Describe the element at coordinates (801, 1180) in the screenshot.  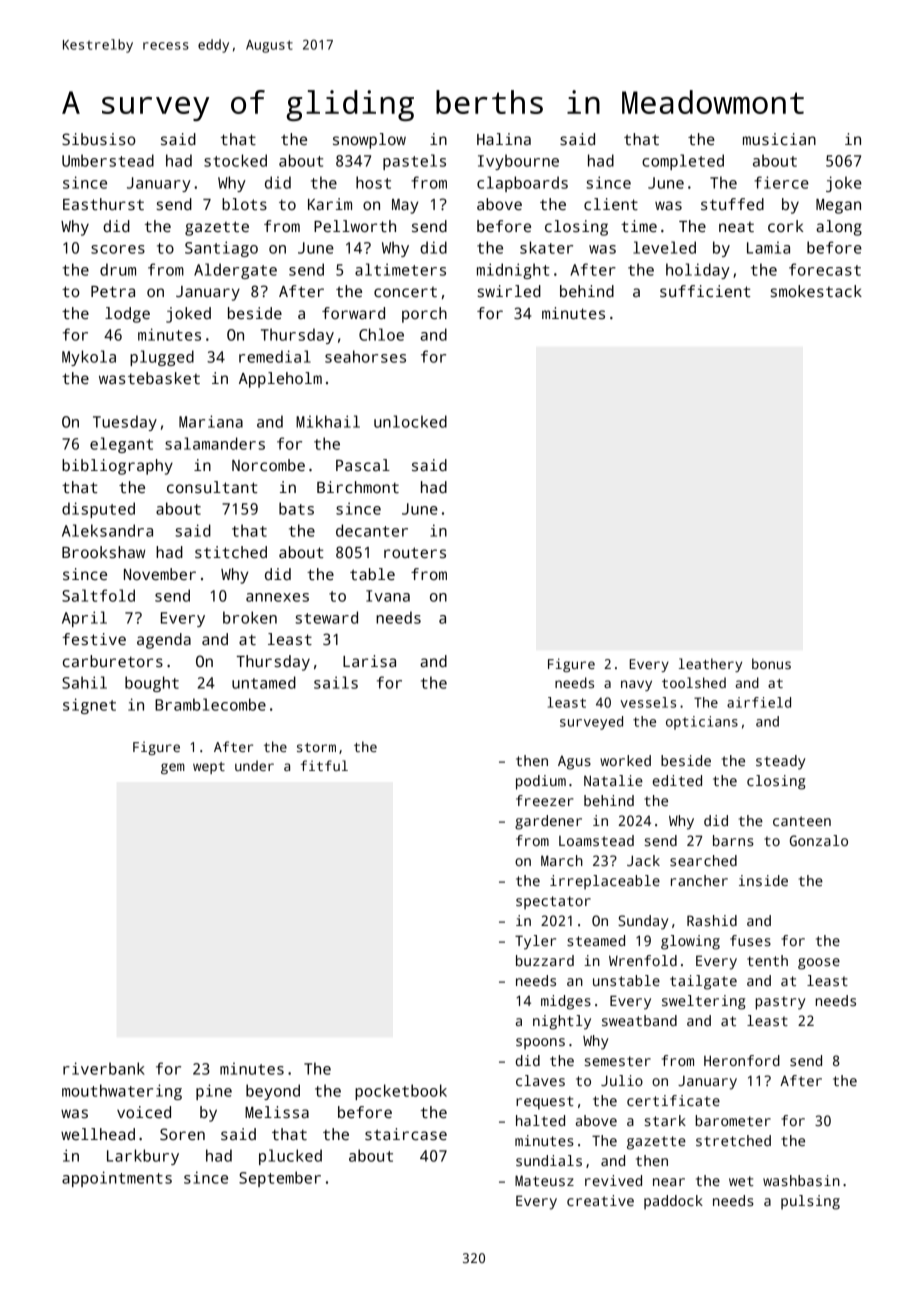
I see `washbasin` at that location.
